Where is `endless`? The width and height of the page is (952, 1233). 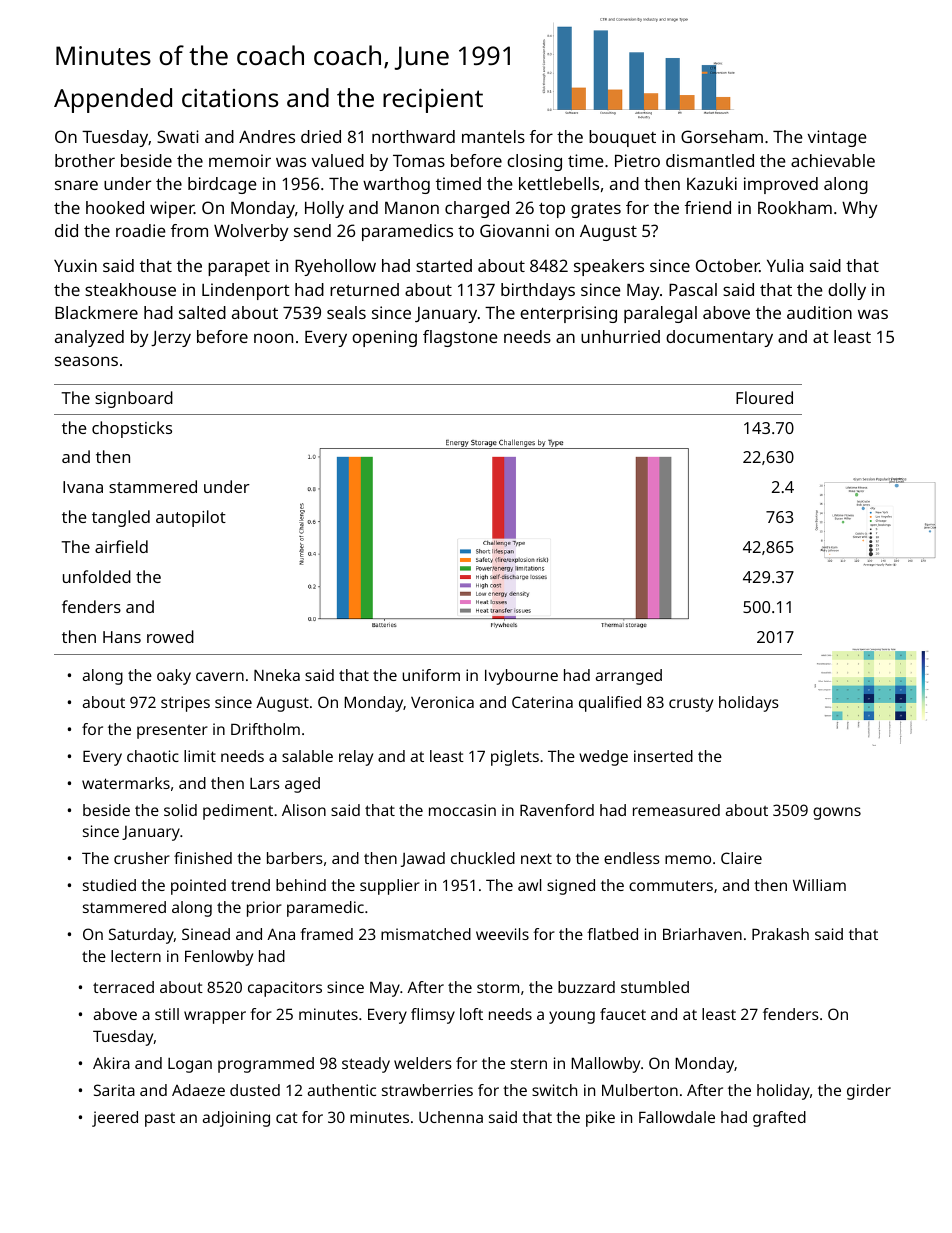 endless is located at coordinates (632, 858).
